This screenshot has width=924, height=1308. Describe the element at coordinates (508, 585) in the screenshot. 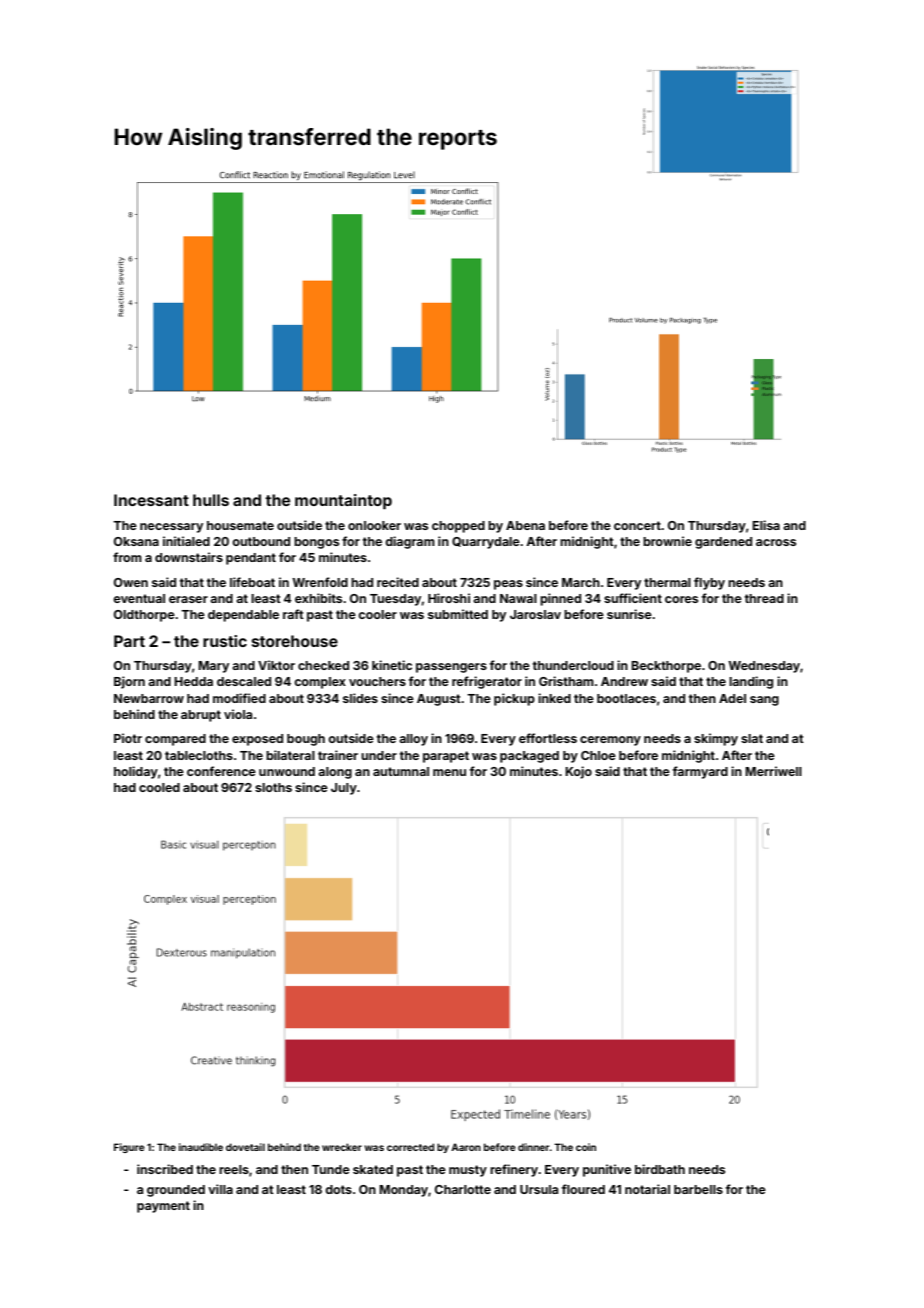

I see `peas` at that location.
